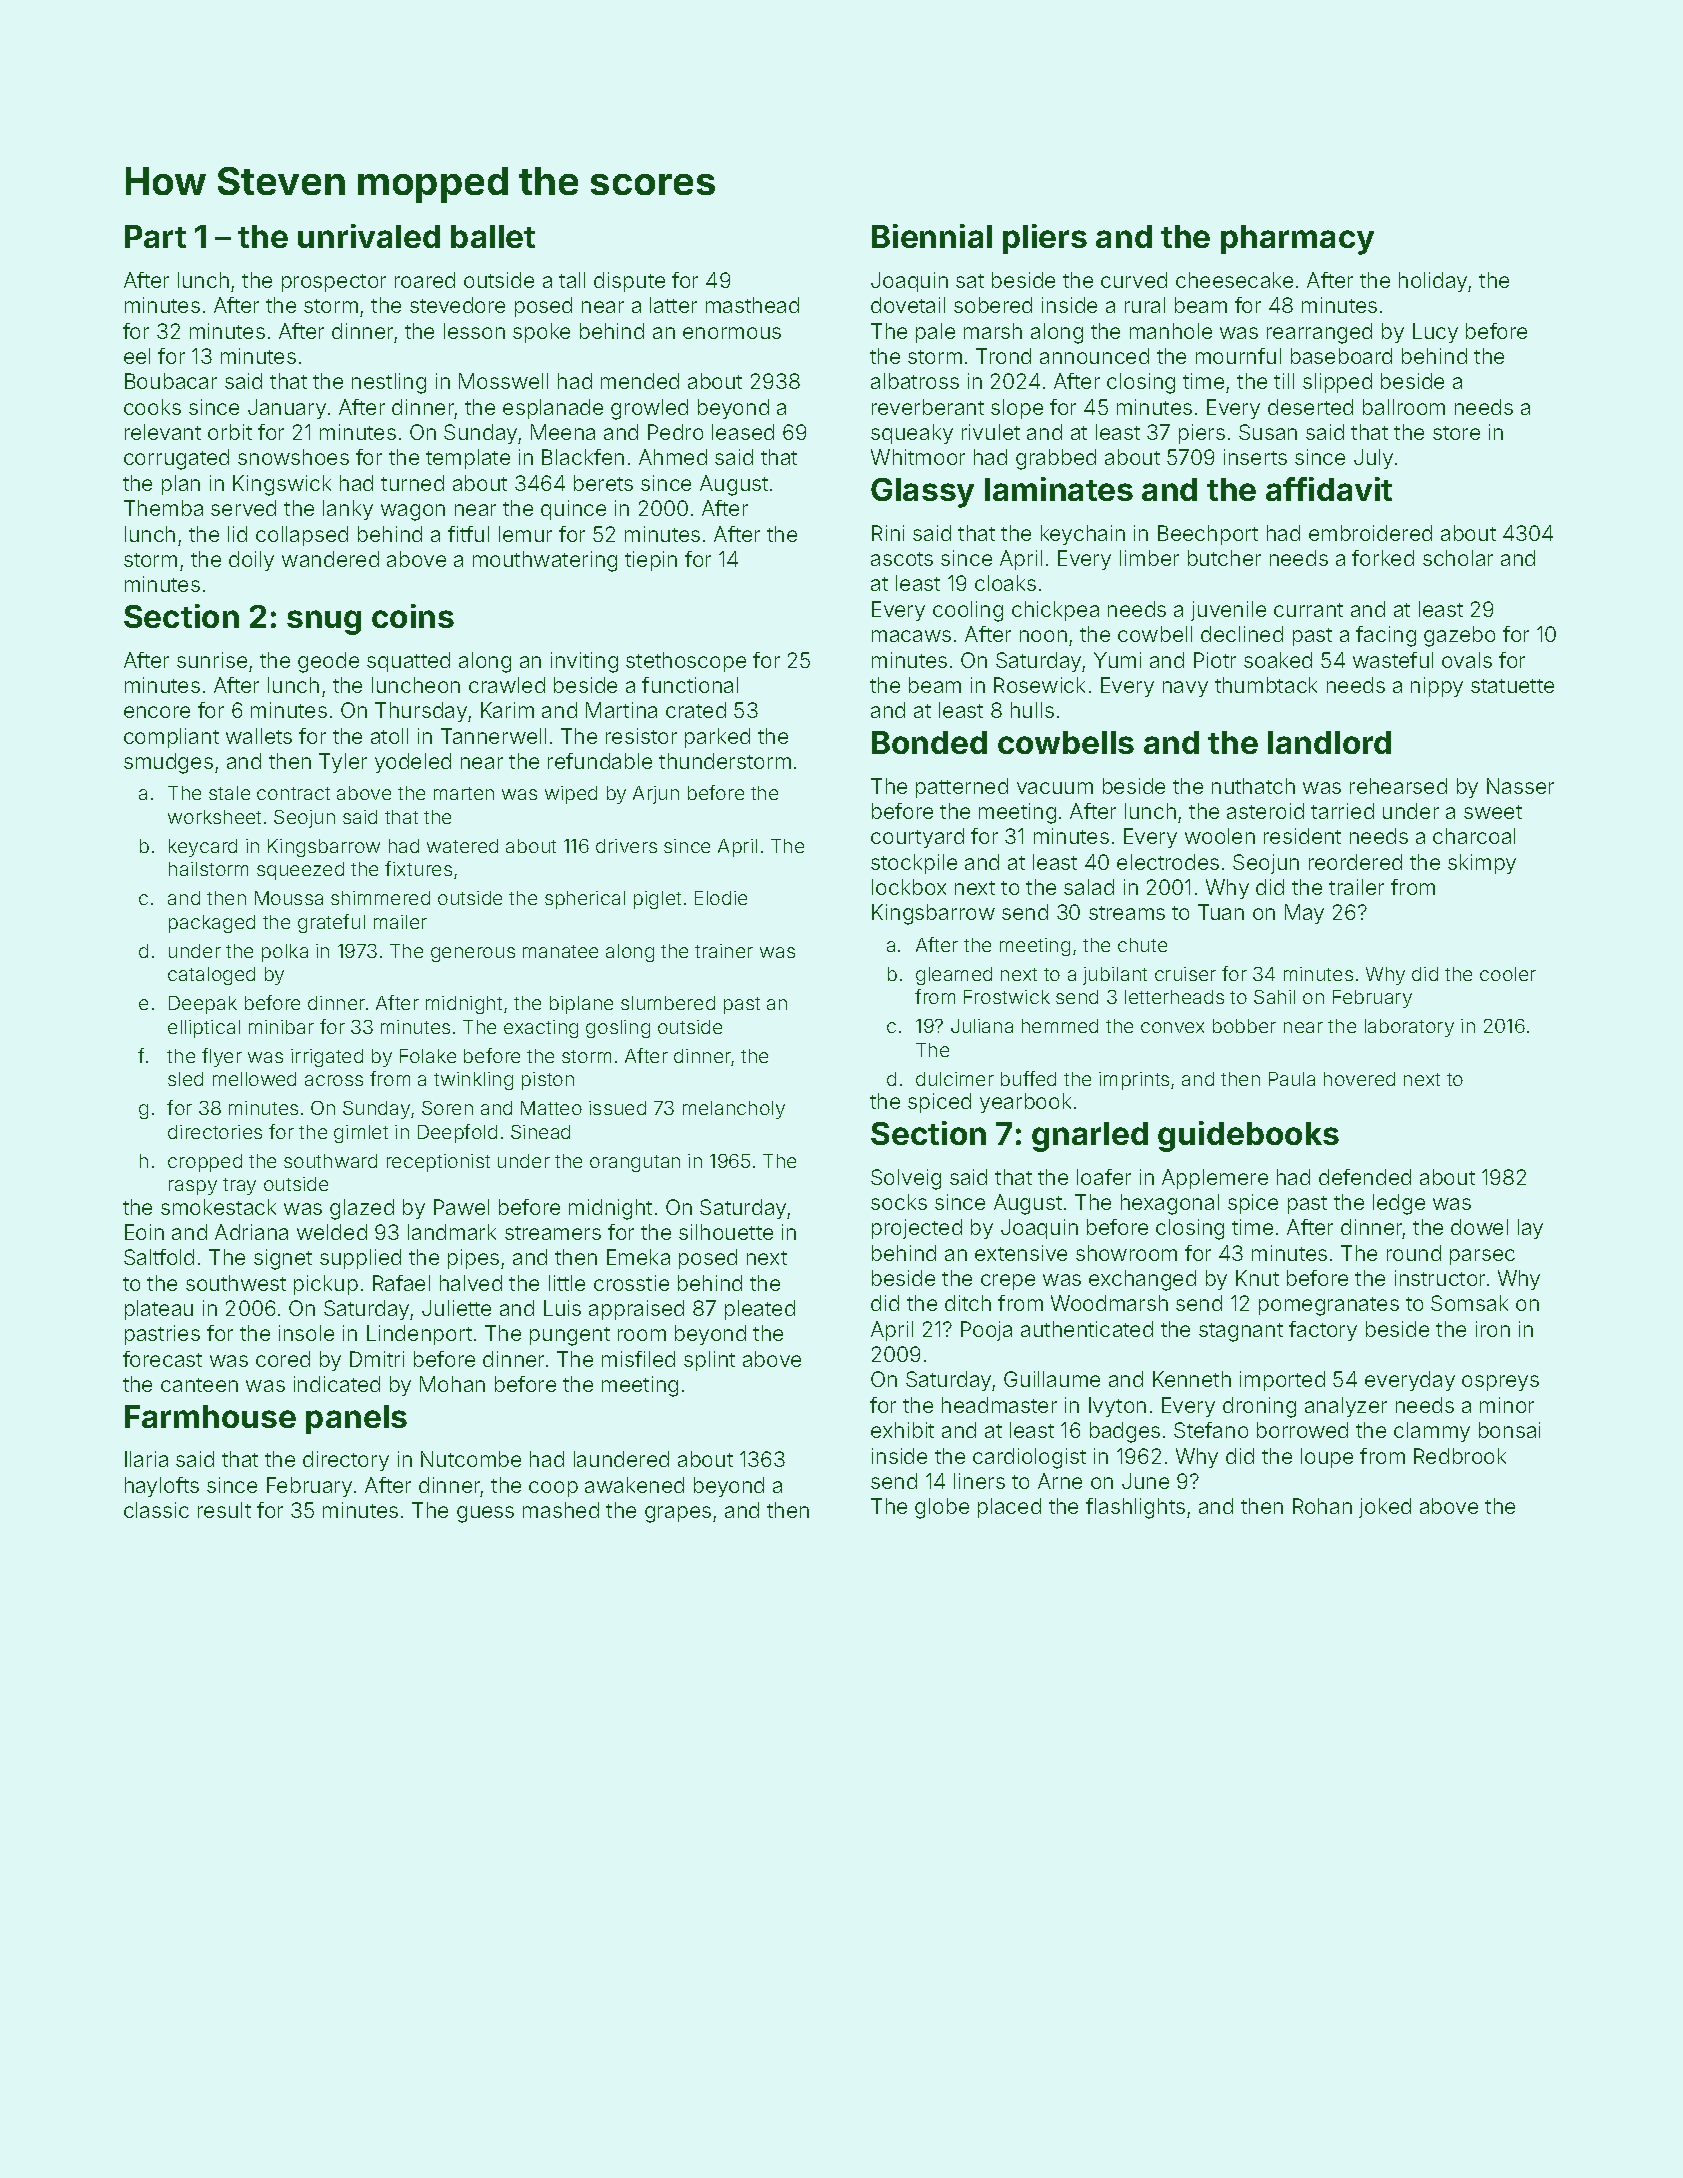 The image size is (1683, 2178). Describe the element at coordinates (285, 953) in the screenshot. I see `polka` at that location.
